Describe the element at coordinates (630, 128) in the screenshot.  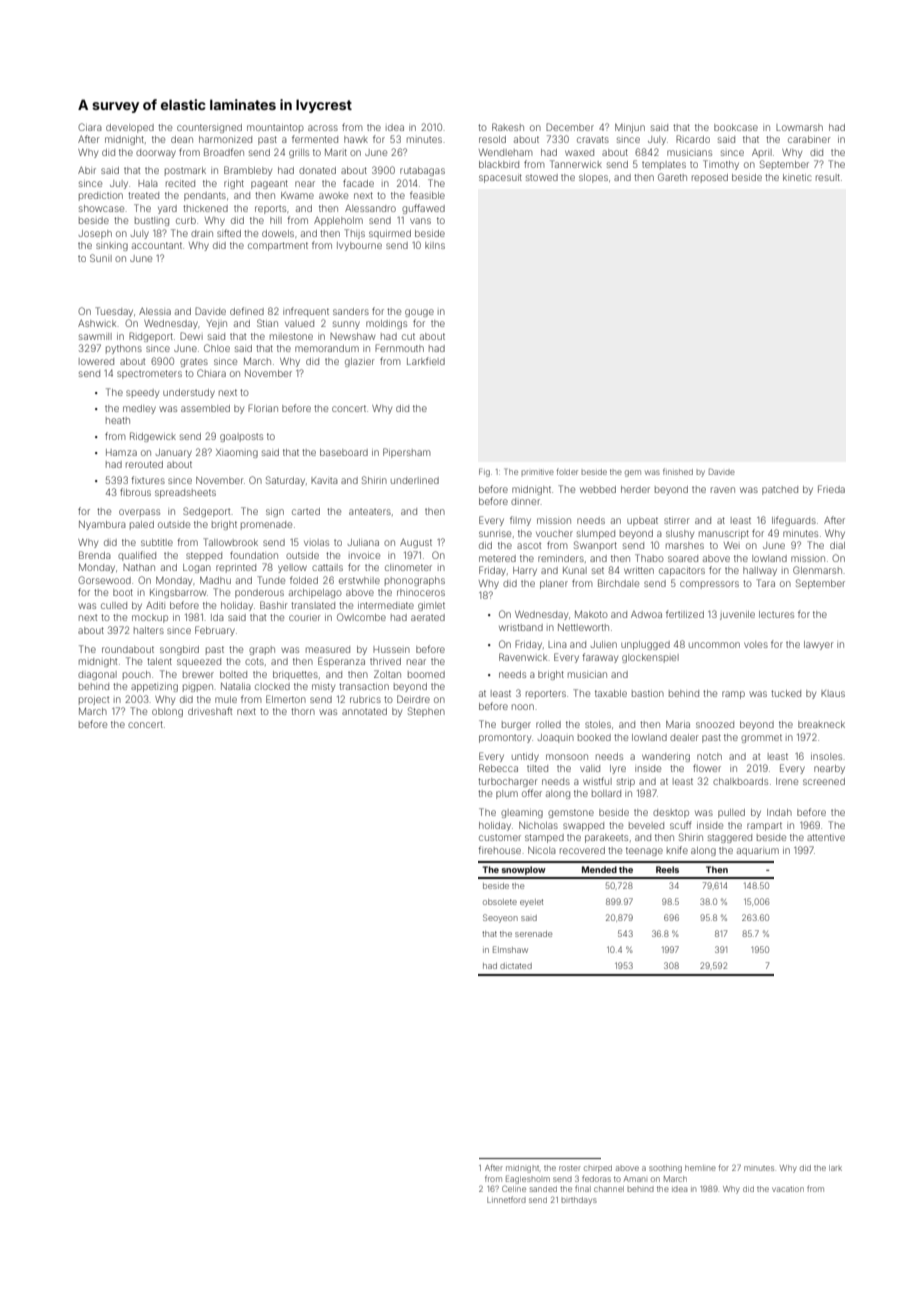
I see `Minjun` at that location.
